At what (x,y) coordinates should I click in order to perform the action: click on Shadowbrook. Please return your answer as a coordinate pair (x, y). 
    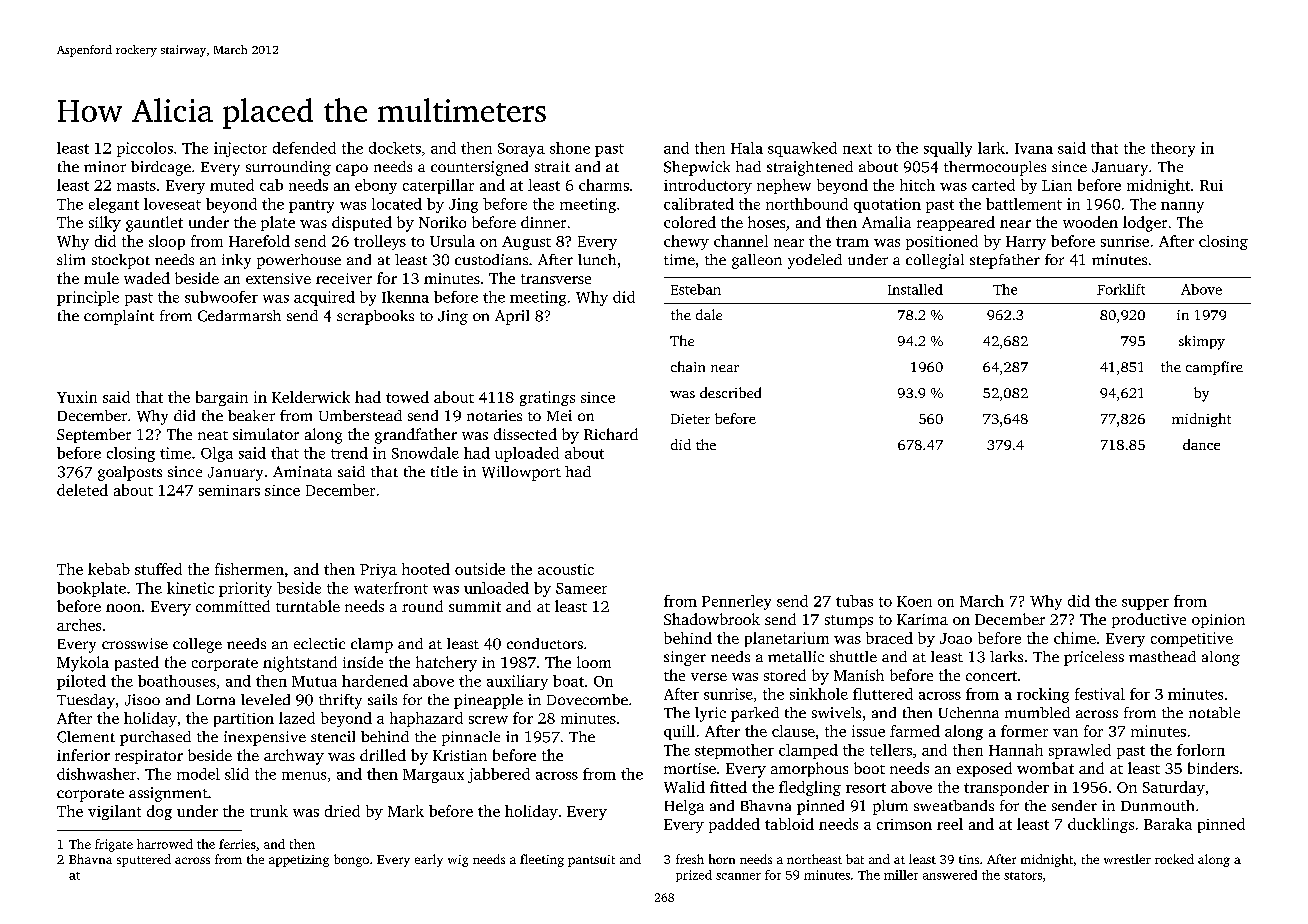
    Looking at the image, I should click on (712, 619).
